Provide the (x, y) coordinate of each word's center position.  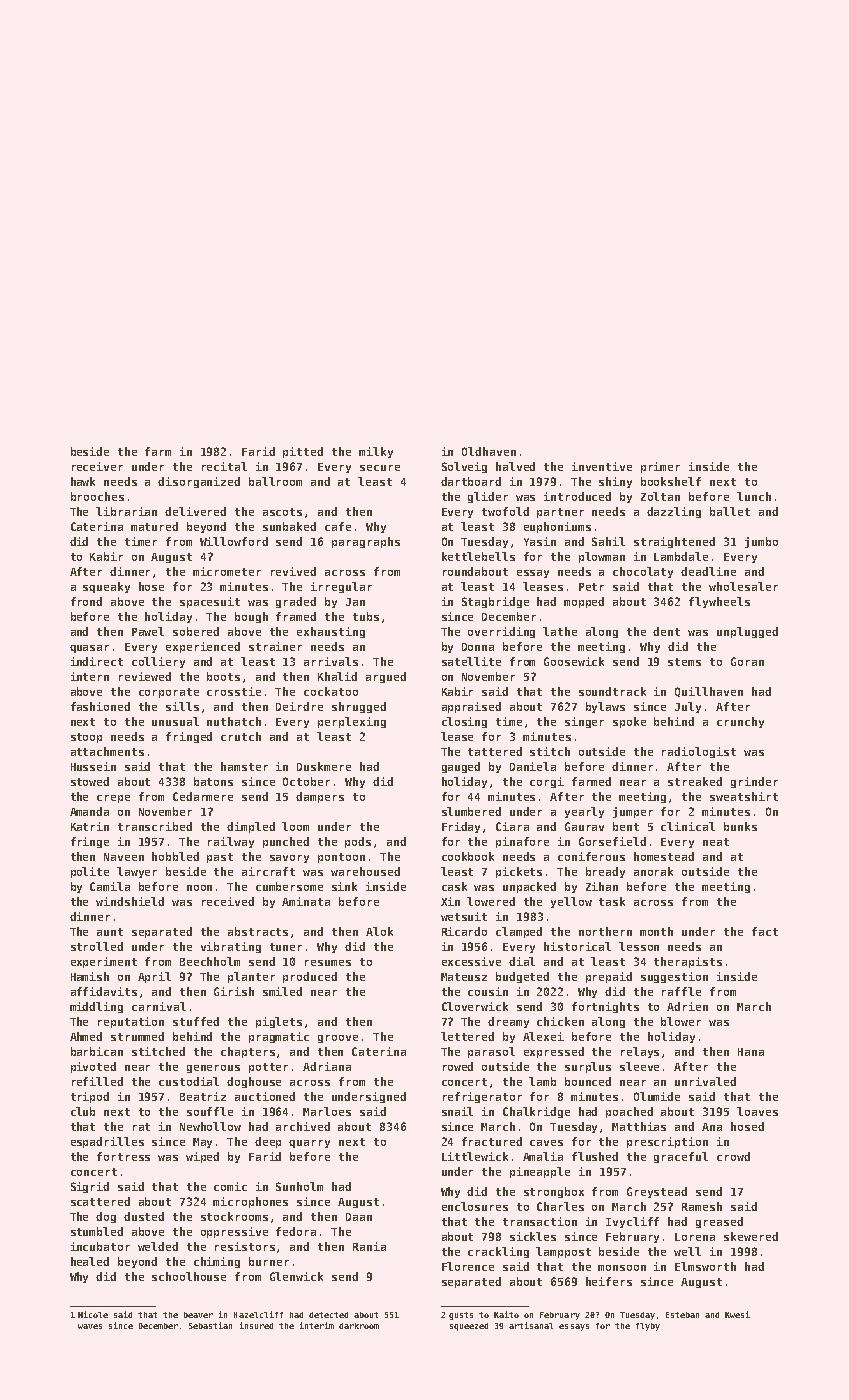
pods (358, 842)
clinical (688, 826)
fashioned (100, 706)
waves (90, 1326)
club (83, 1111)
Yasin (540, 541)
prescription (667, 1142)
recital (224, 466)
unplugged (747, 632)
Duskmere (324, 766)
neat (716, 842)
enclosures (475, 1206)
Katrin (90, 826)
